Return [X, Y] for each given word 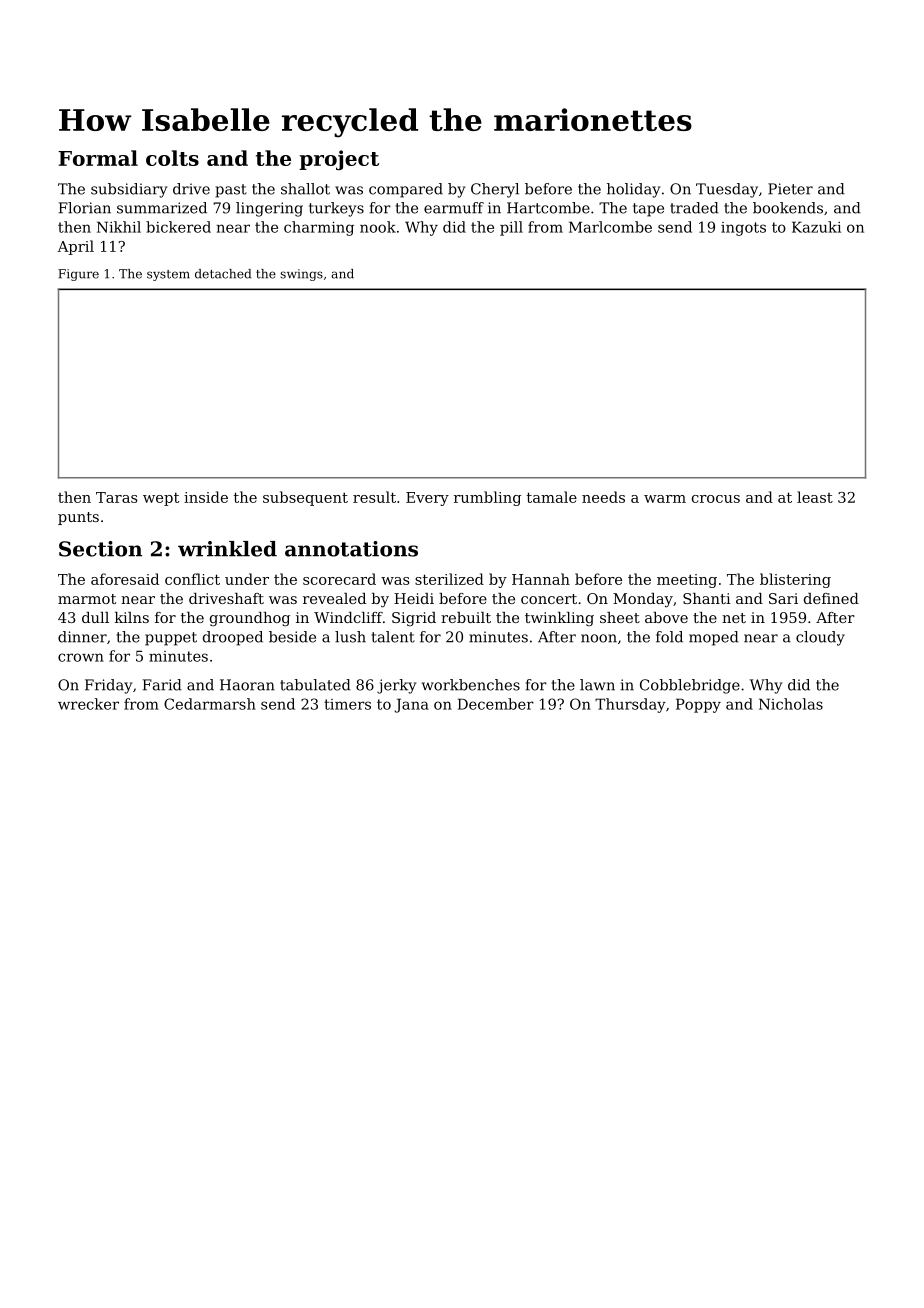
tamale [551, 497]
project [339, 160]
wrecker [88, 704]
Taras [117, 497]
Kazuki [816, 227]
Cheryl [495, 190]
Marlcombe [610, 227]
